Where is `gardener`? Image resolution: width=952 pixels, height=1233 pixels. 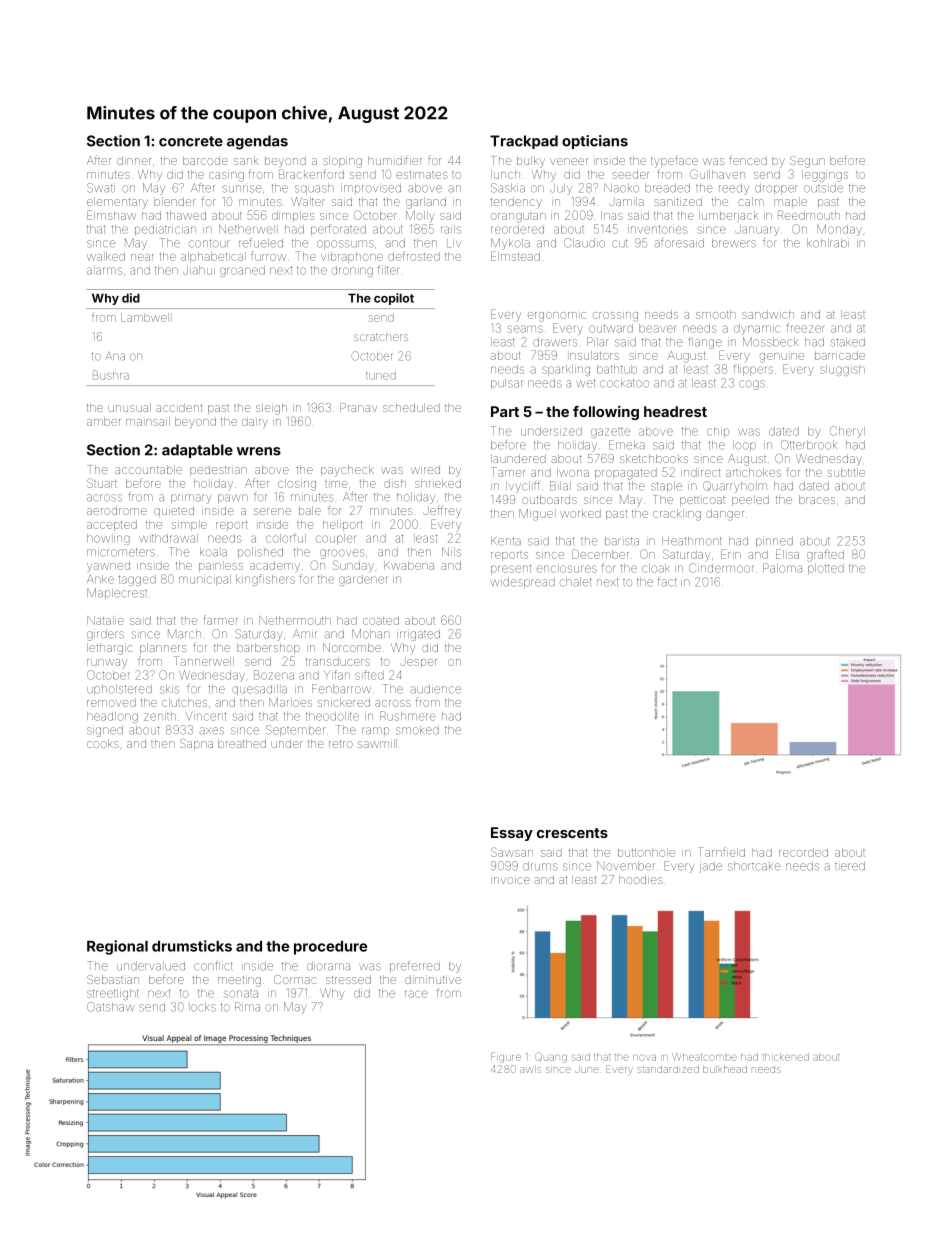
gardener is located at coordinates (363, 580).
